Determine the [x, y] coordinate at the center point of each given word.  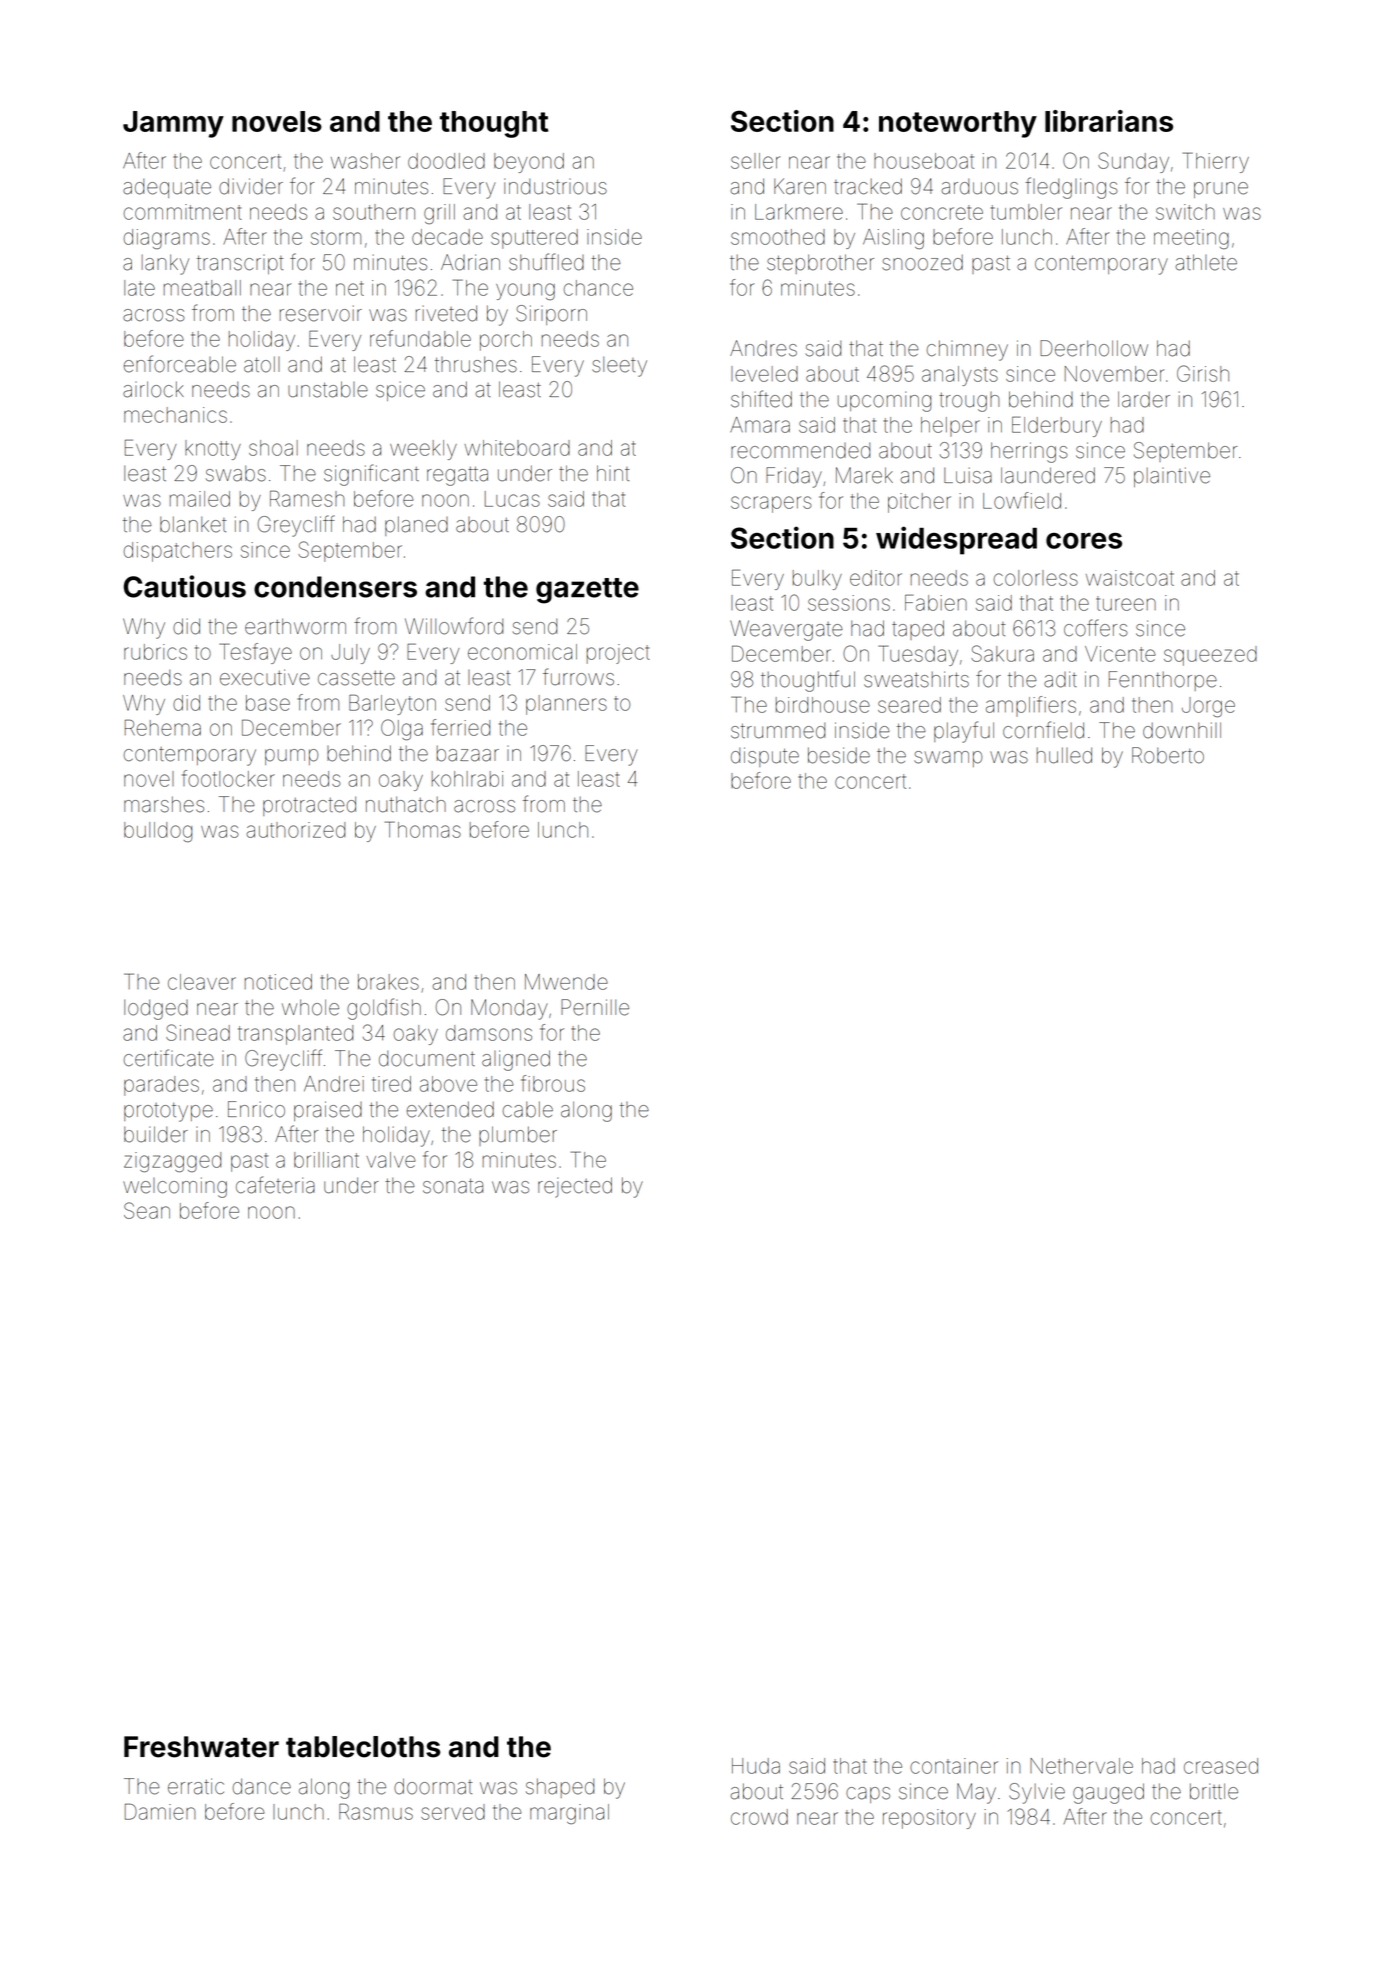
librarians [1109, 121]
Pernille [595, 1007]
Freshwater [201, 1747]
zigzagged [172, 1162]
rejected [575, 1187]
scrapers [771, 504]
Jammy [173, 124]
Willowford [454, 626]
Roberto [1168, 755]
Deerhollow [1094, 348]
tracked [868, 186]
